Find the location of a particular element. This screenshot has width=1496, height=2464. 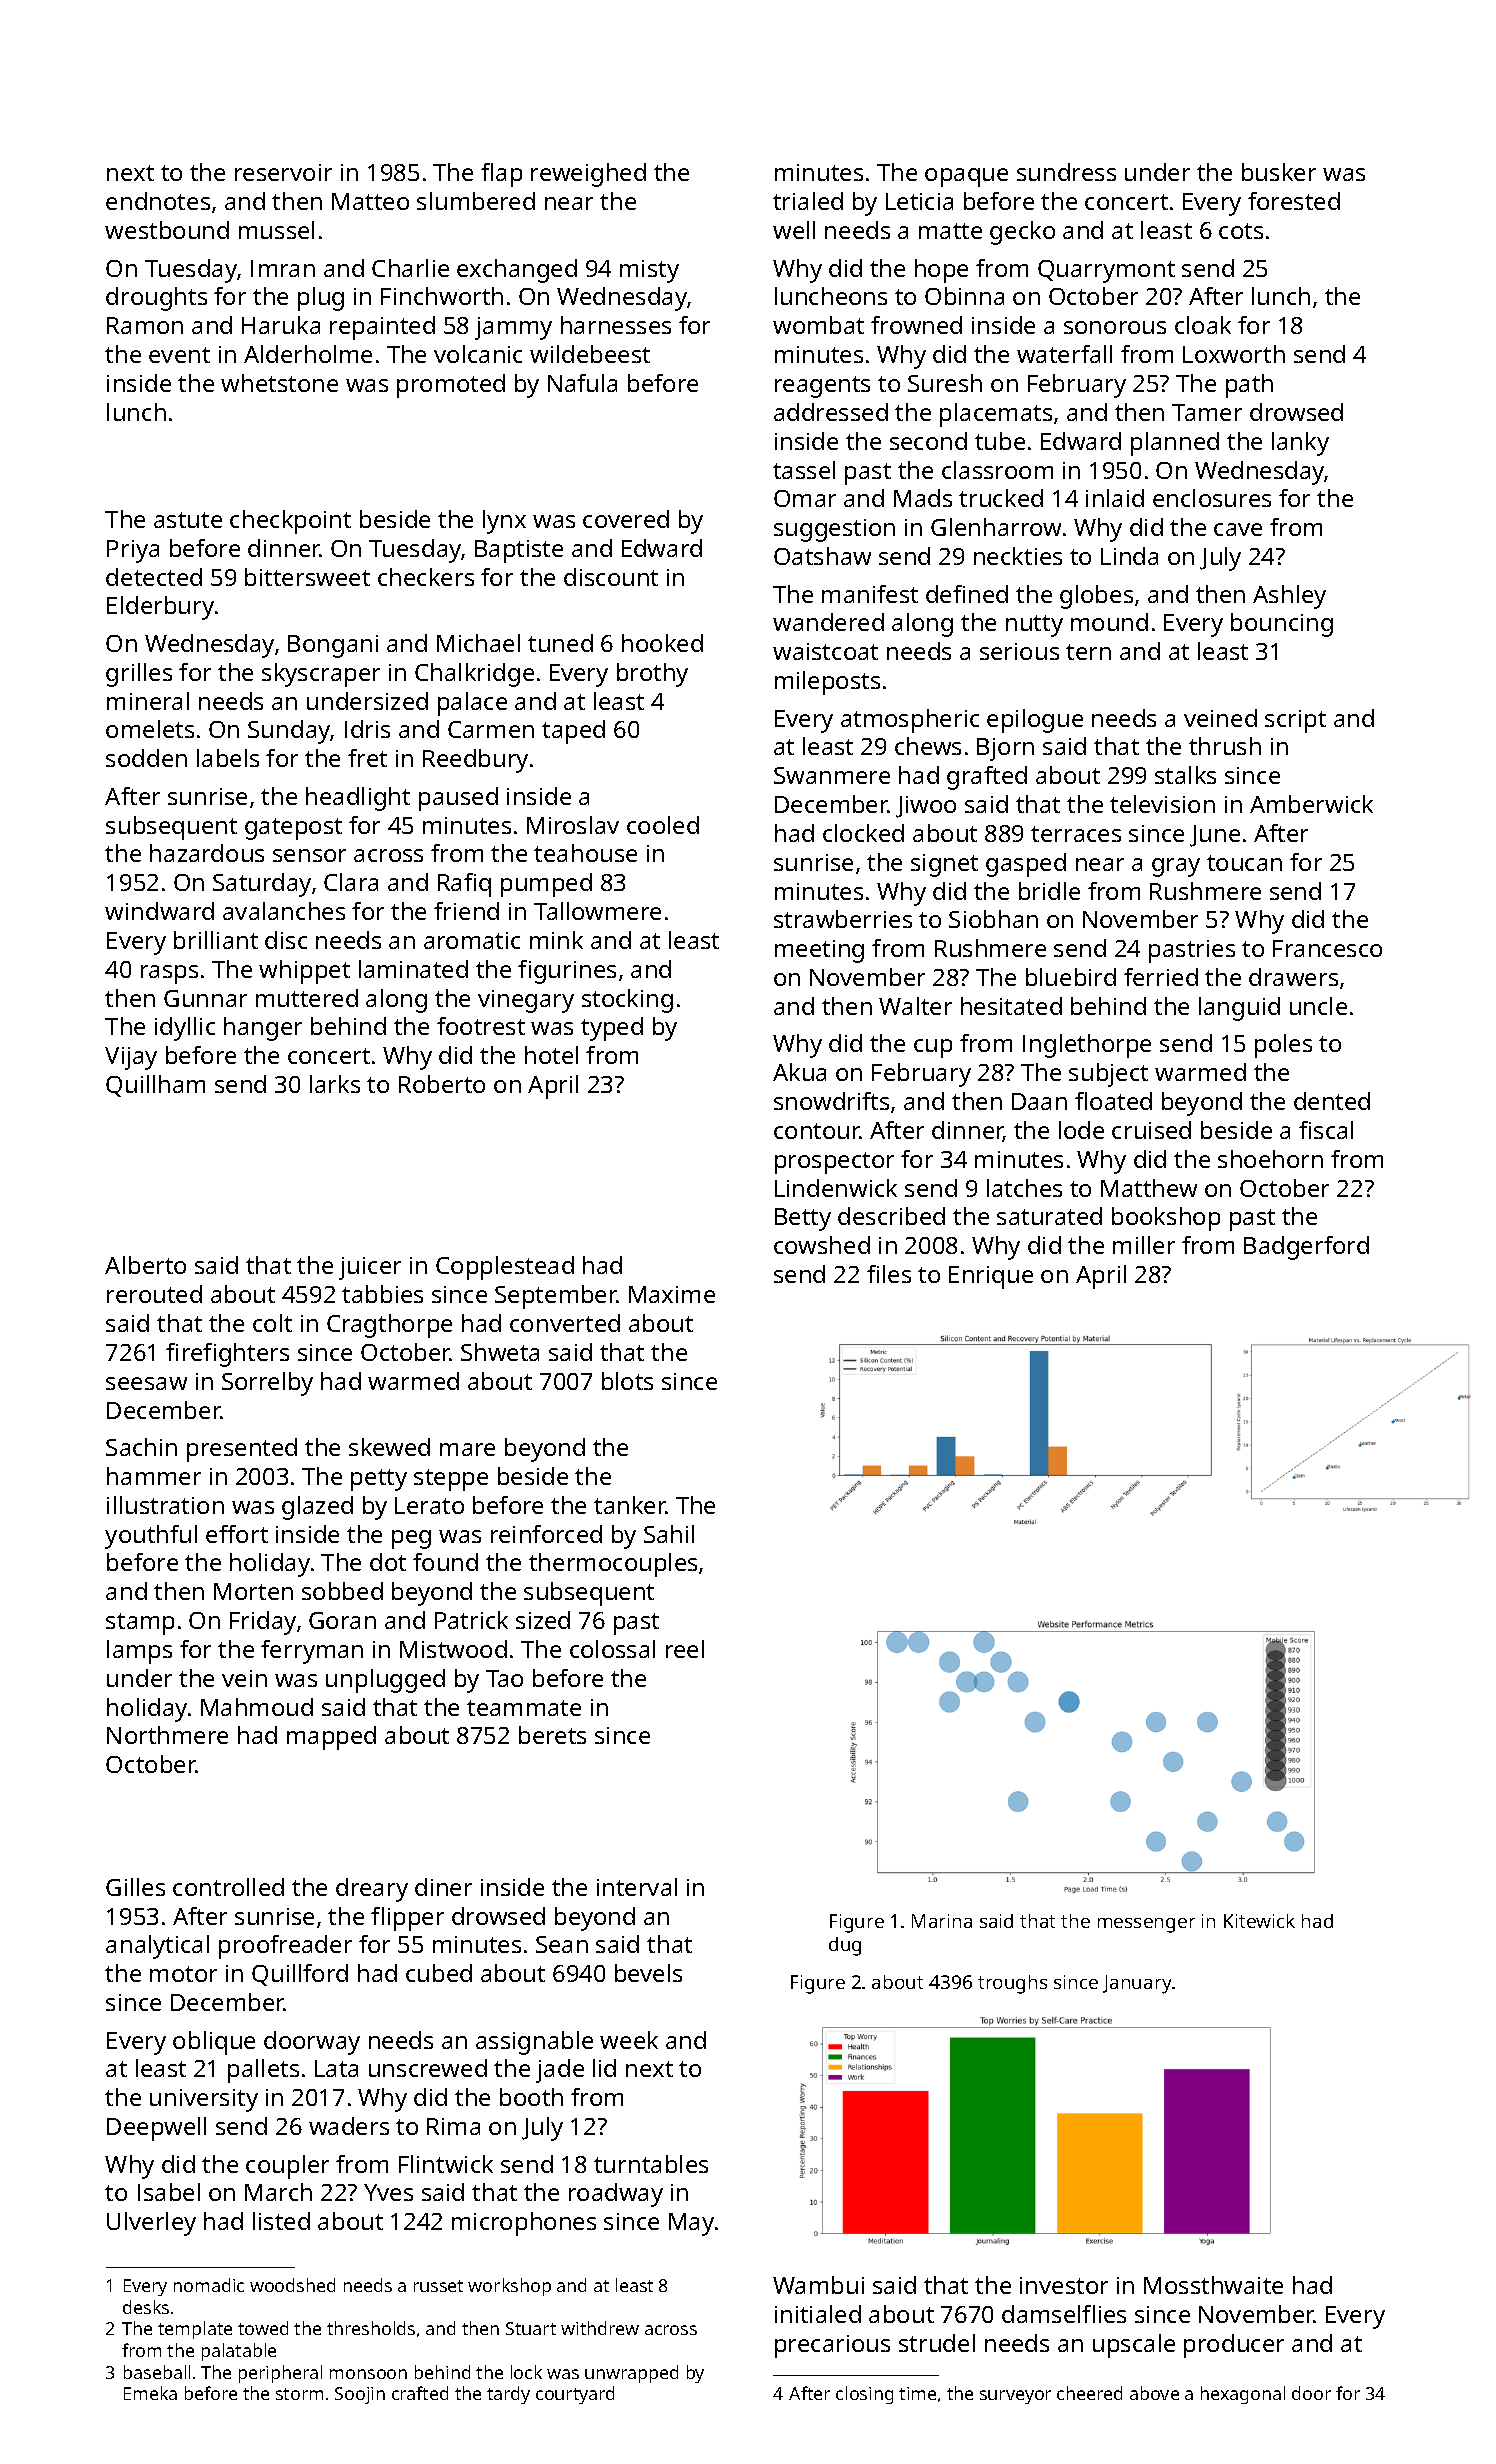

Shweta is located at coordinates (500, 1352).
